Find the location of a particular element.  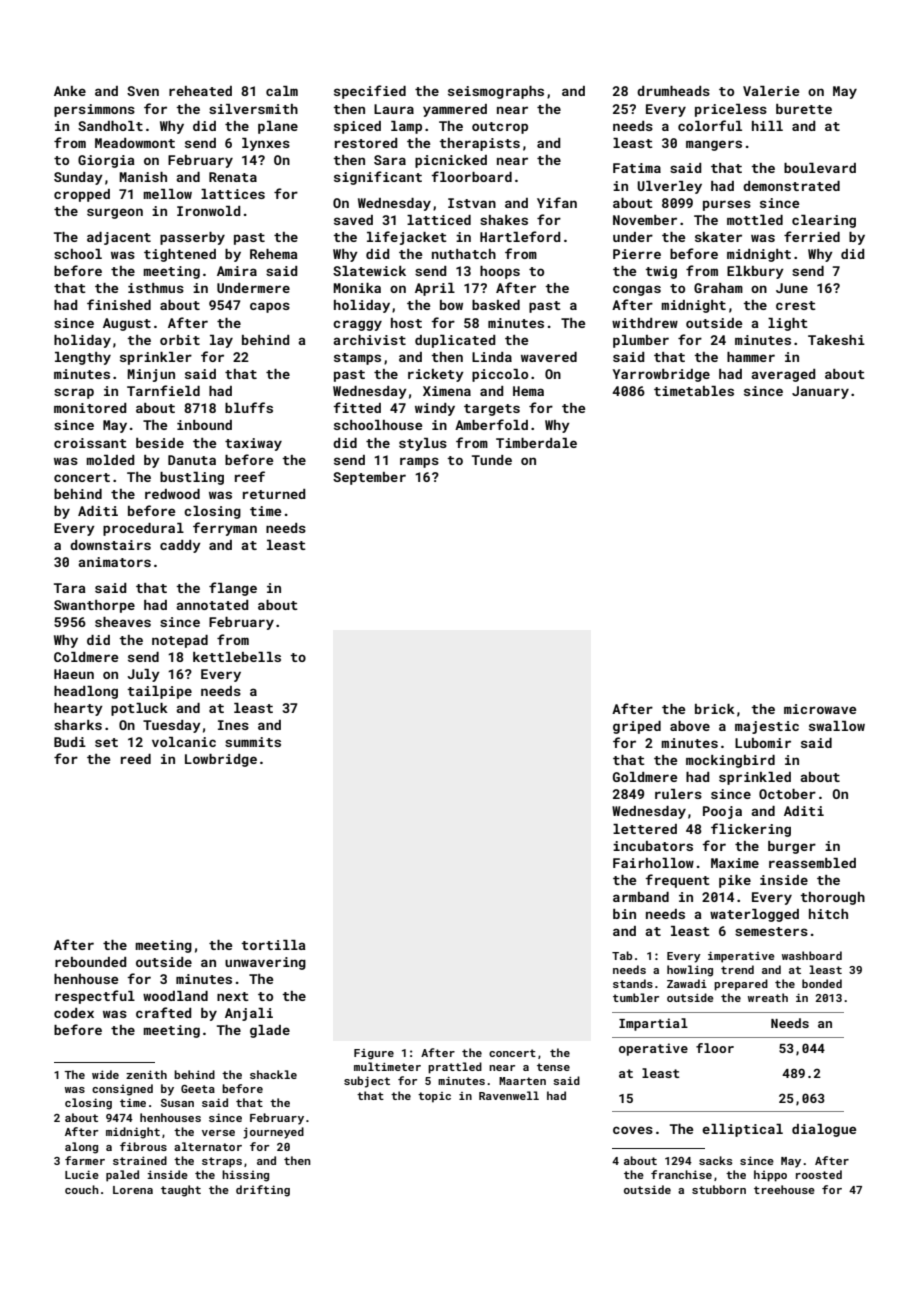

January is located at coordinates (820, 392).
